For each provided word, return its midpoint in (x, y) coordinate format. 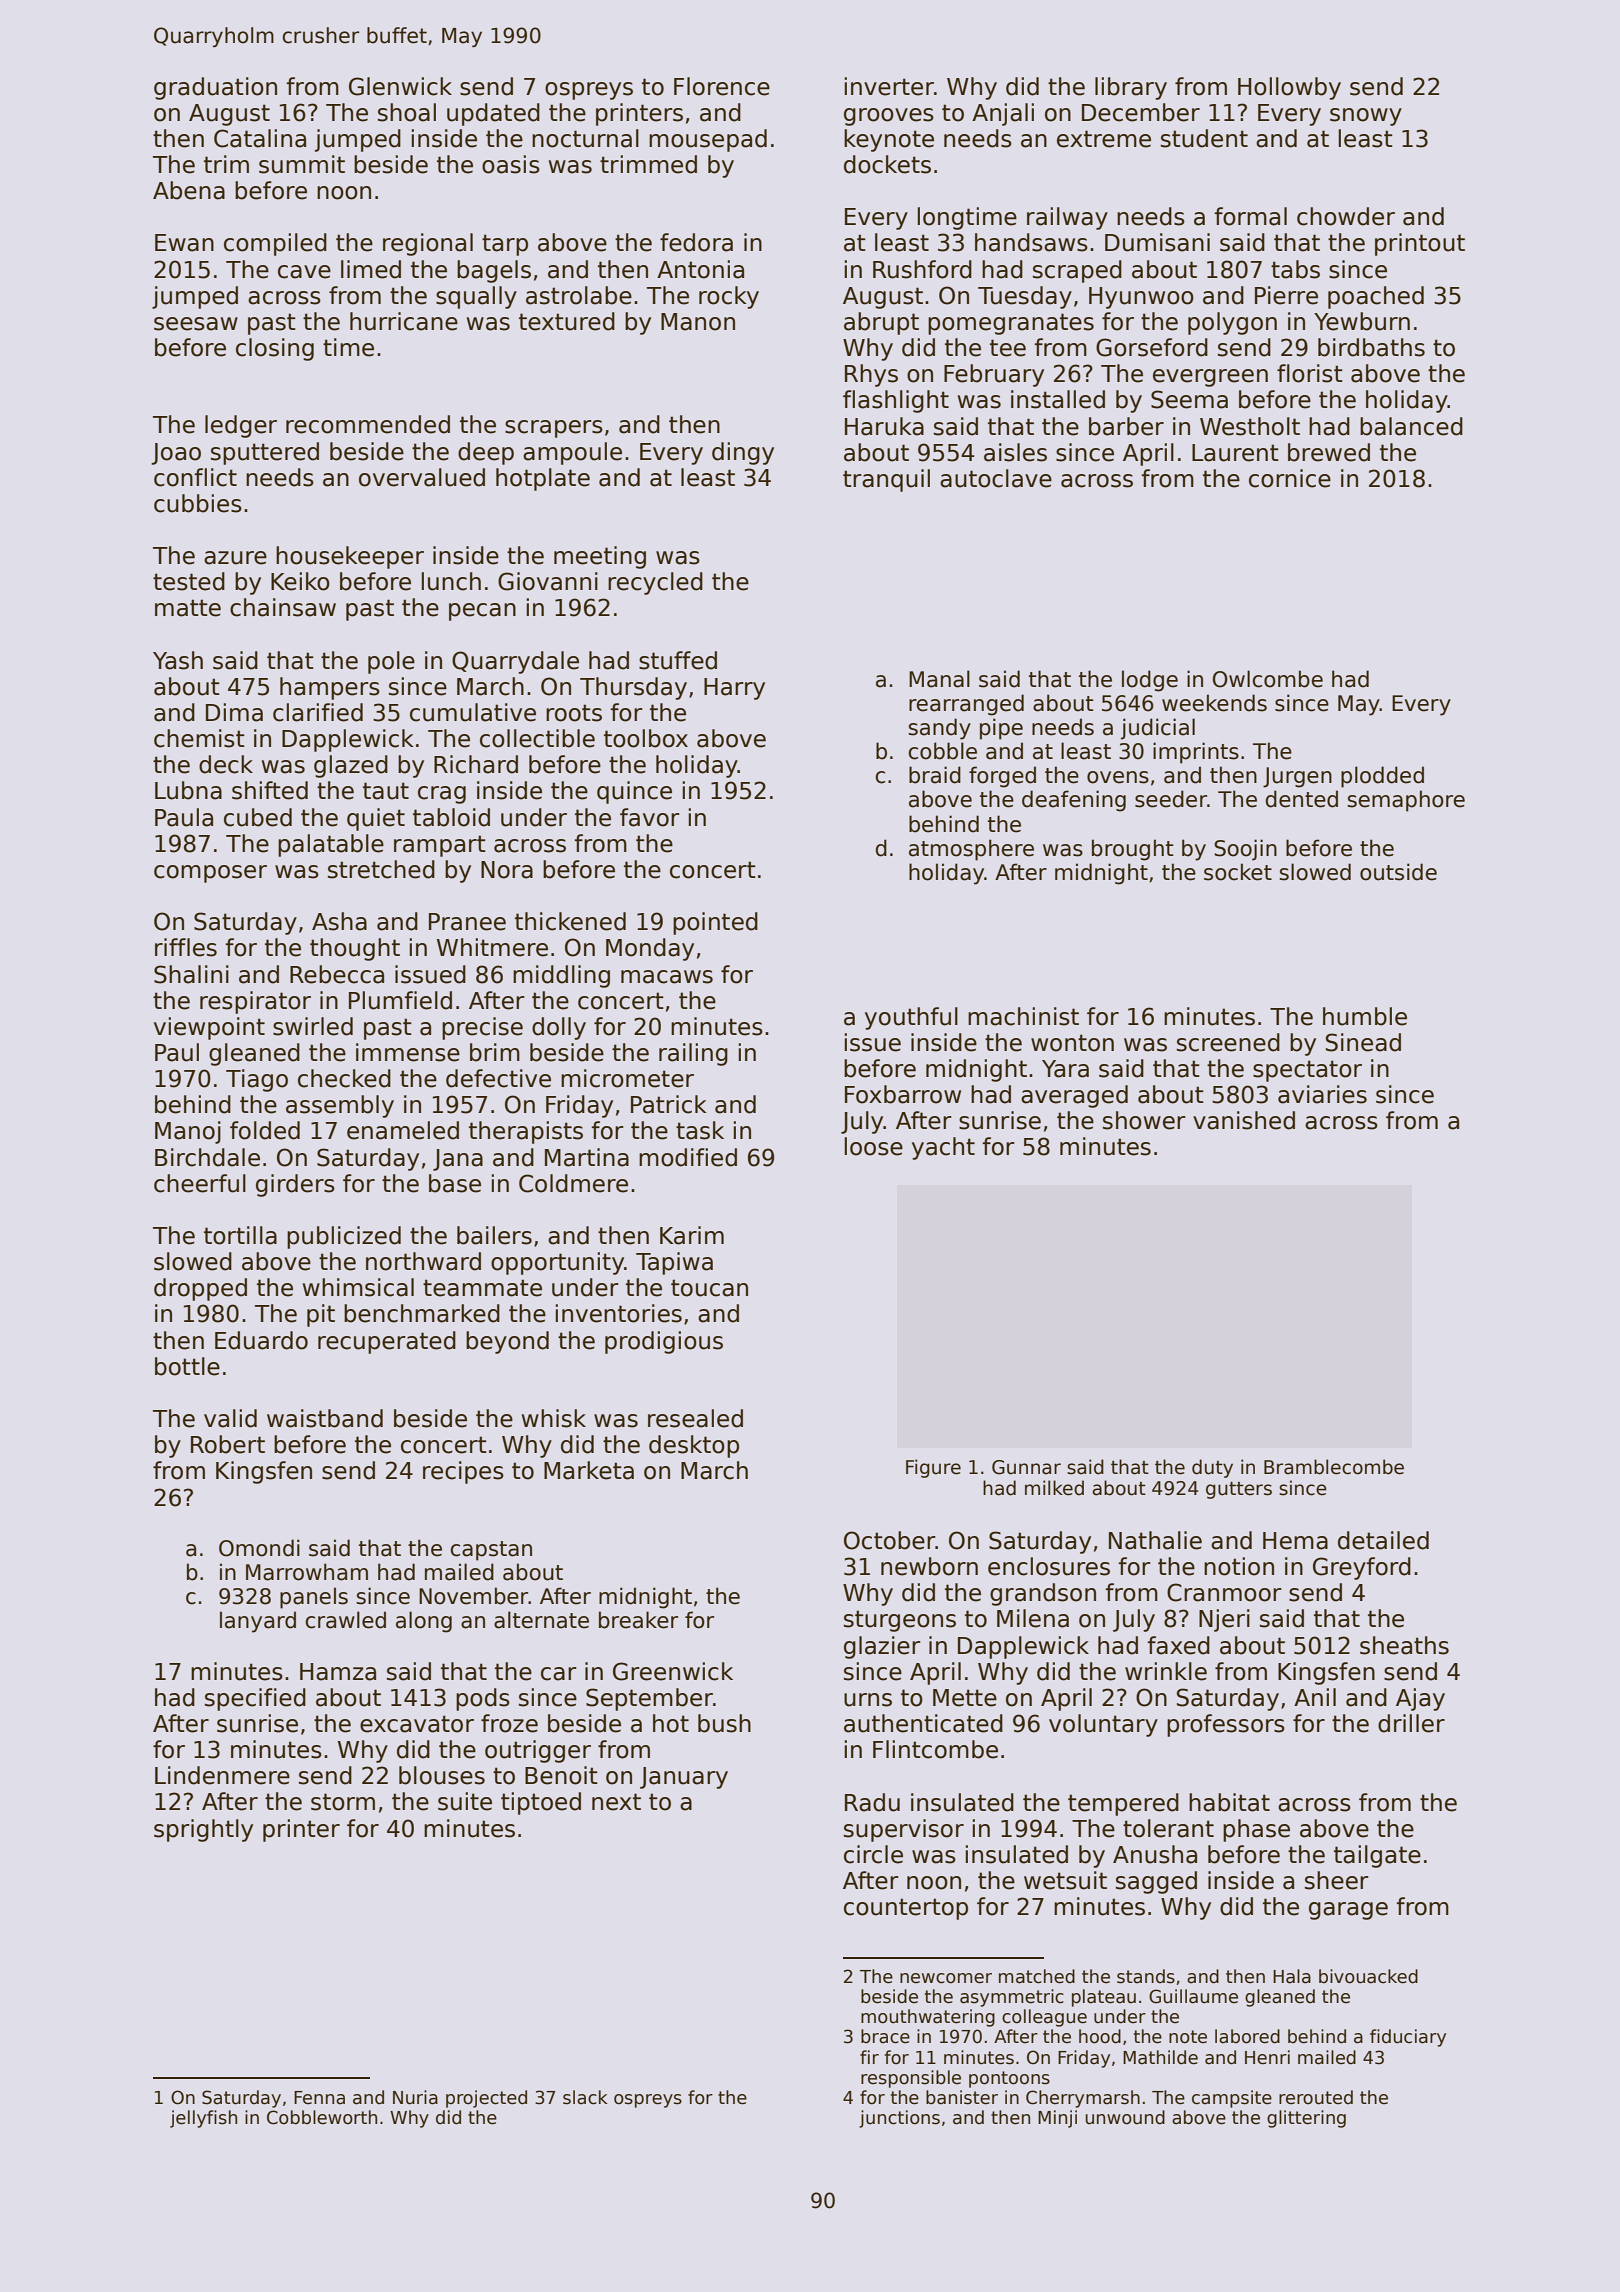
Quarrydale (515, 662)
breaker (638, 1620)
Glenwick (400, 86)
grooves (889, 117)
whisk (554, 1418)
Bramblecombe (1334, 1467)
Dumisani (1157, 242)
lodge (1150, 681)
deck (226, 764)
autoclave (996, 478)
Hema (1295, 1541)
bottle (187, 1366)
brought (1133, 850)
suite (465, 1801)
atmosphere (971, 850)
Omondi (259, 1548)
